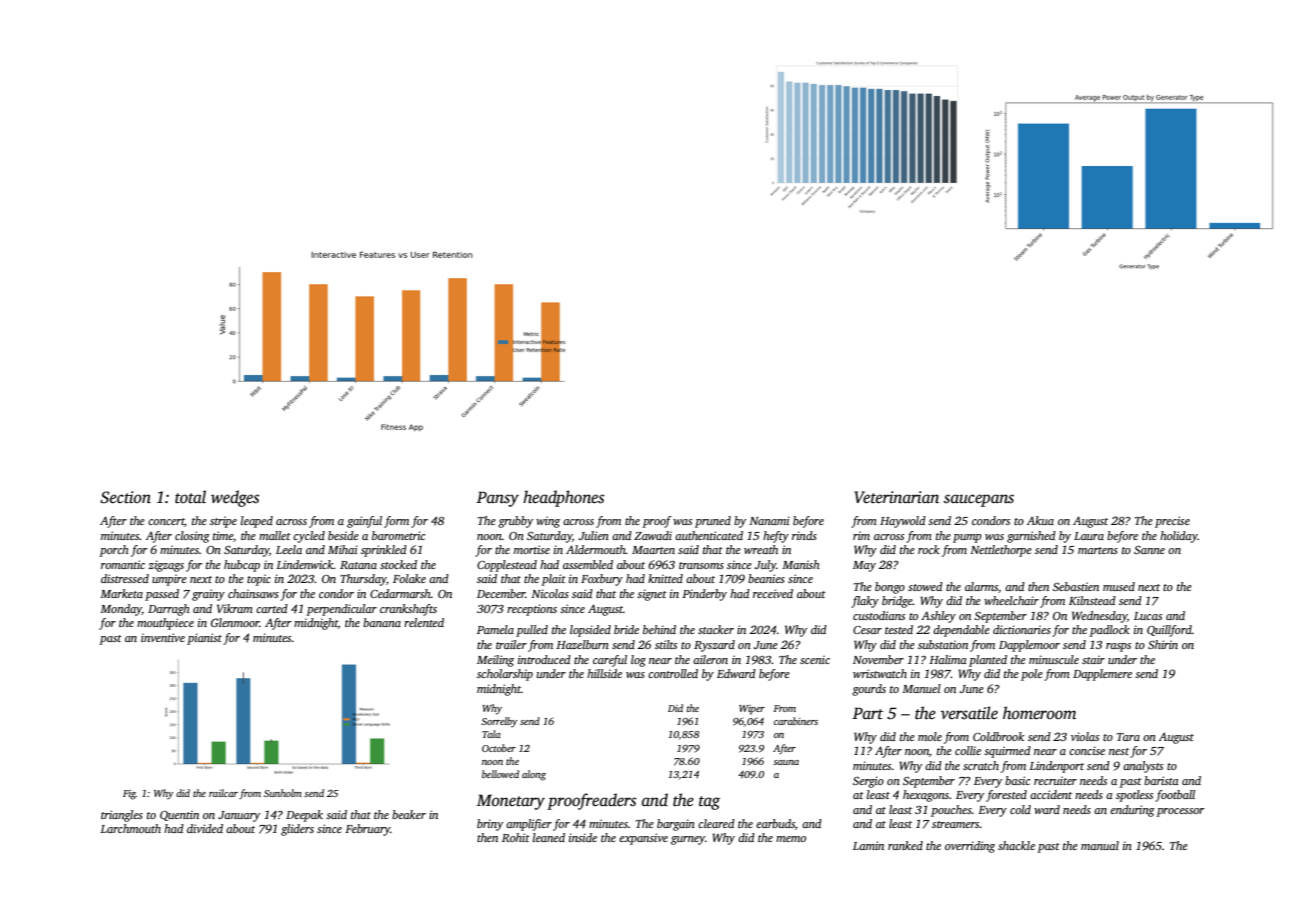 This screenshot has height=924, width=1308. I want to click on wristwatch, so click(880, 673).
